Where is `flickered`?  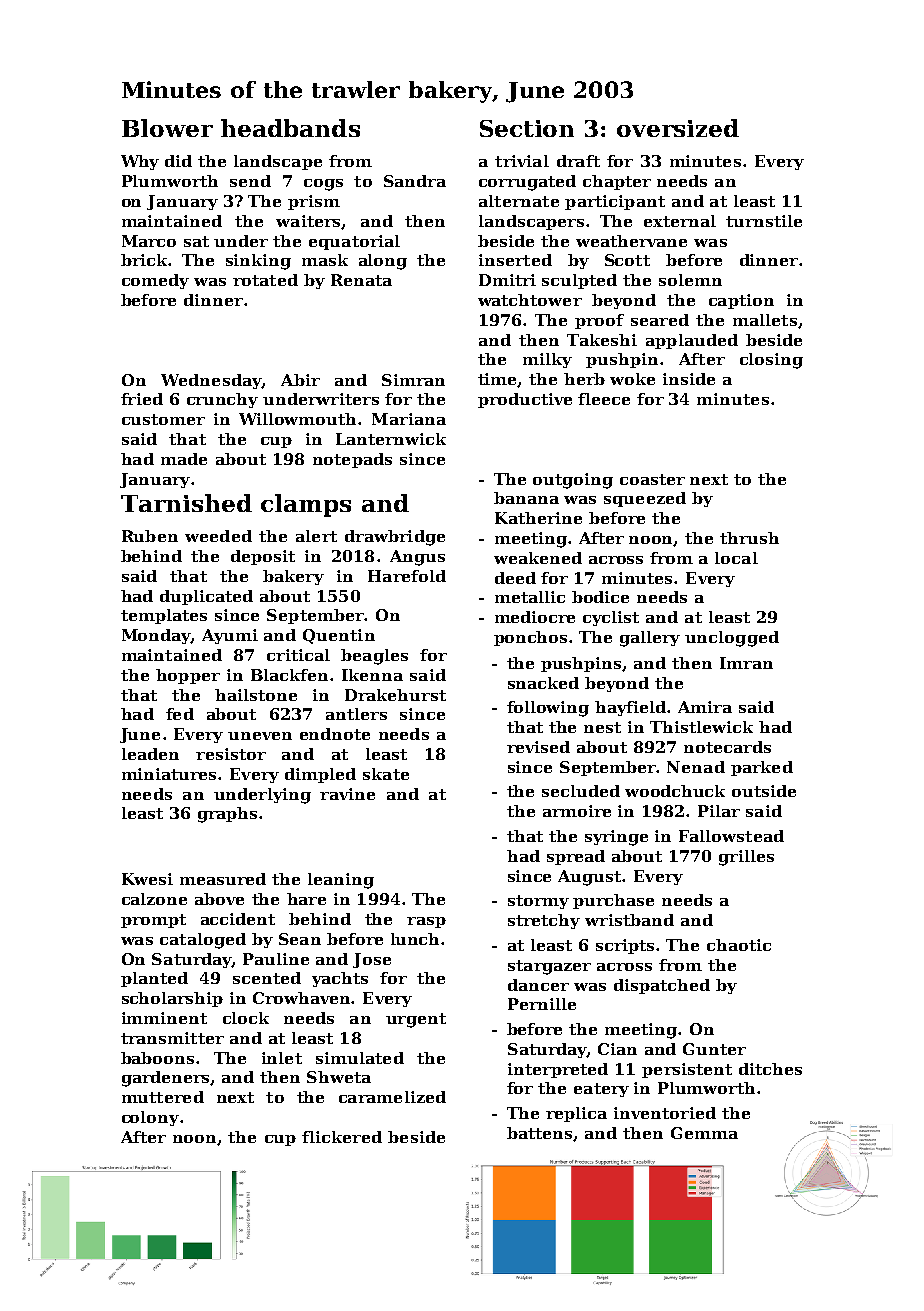 flickered is located at coordinates (342, 1137).
